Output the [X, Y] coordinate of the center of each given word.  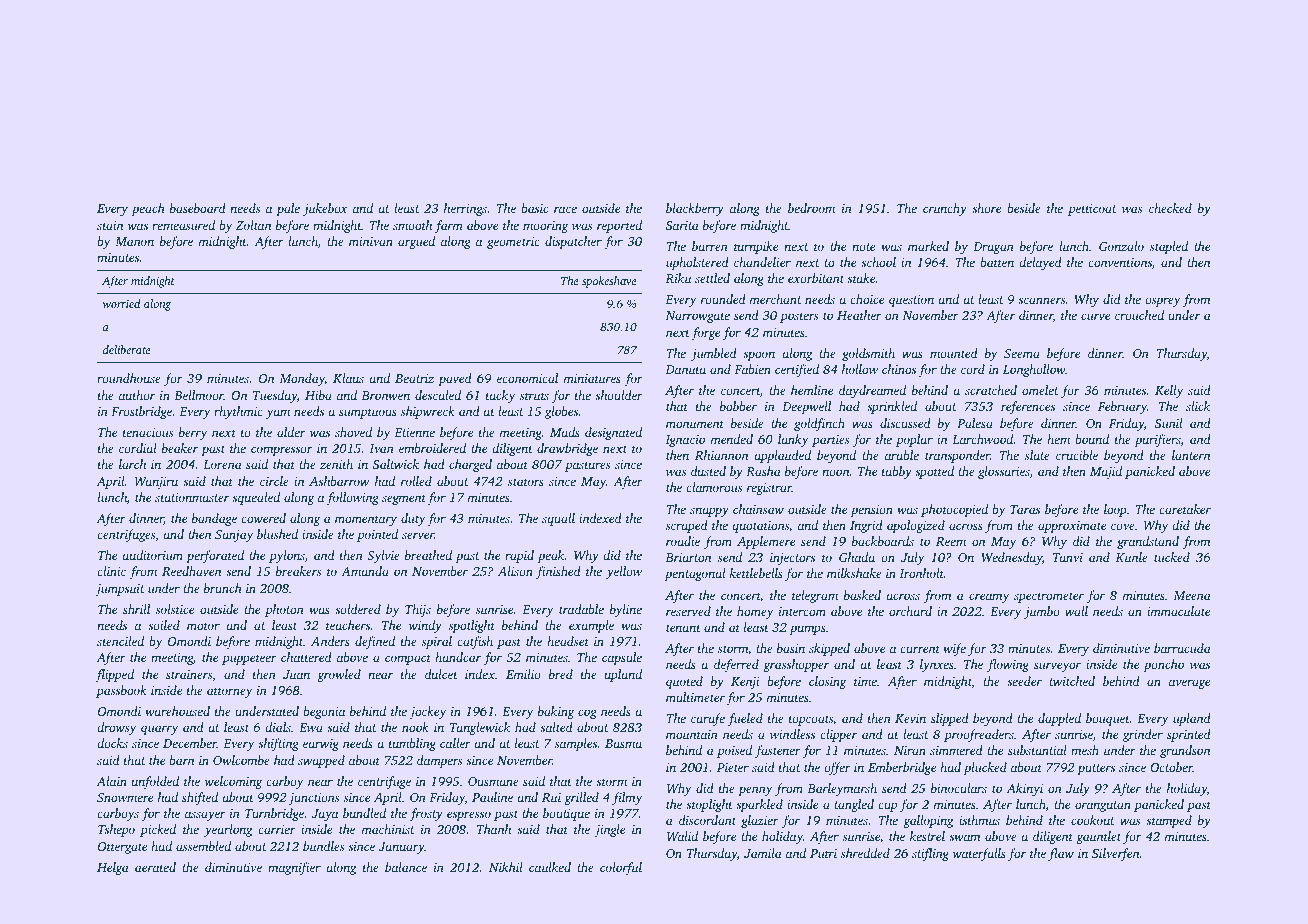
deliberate [127, 349]
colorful [621, 868]
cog [587, 714]
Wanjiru [156, 483]
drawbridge [567, 449]
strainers [189, 674]
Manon [134, 241]
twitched [1072, 681]
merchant [776, 299]
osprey [1162, 302]
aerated [155, 867]
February [1122, 407]
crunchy [945, 209]
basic [534, 208]
